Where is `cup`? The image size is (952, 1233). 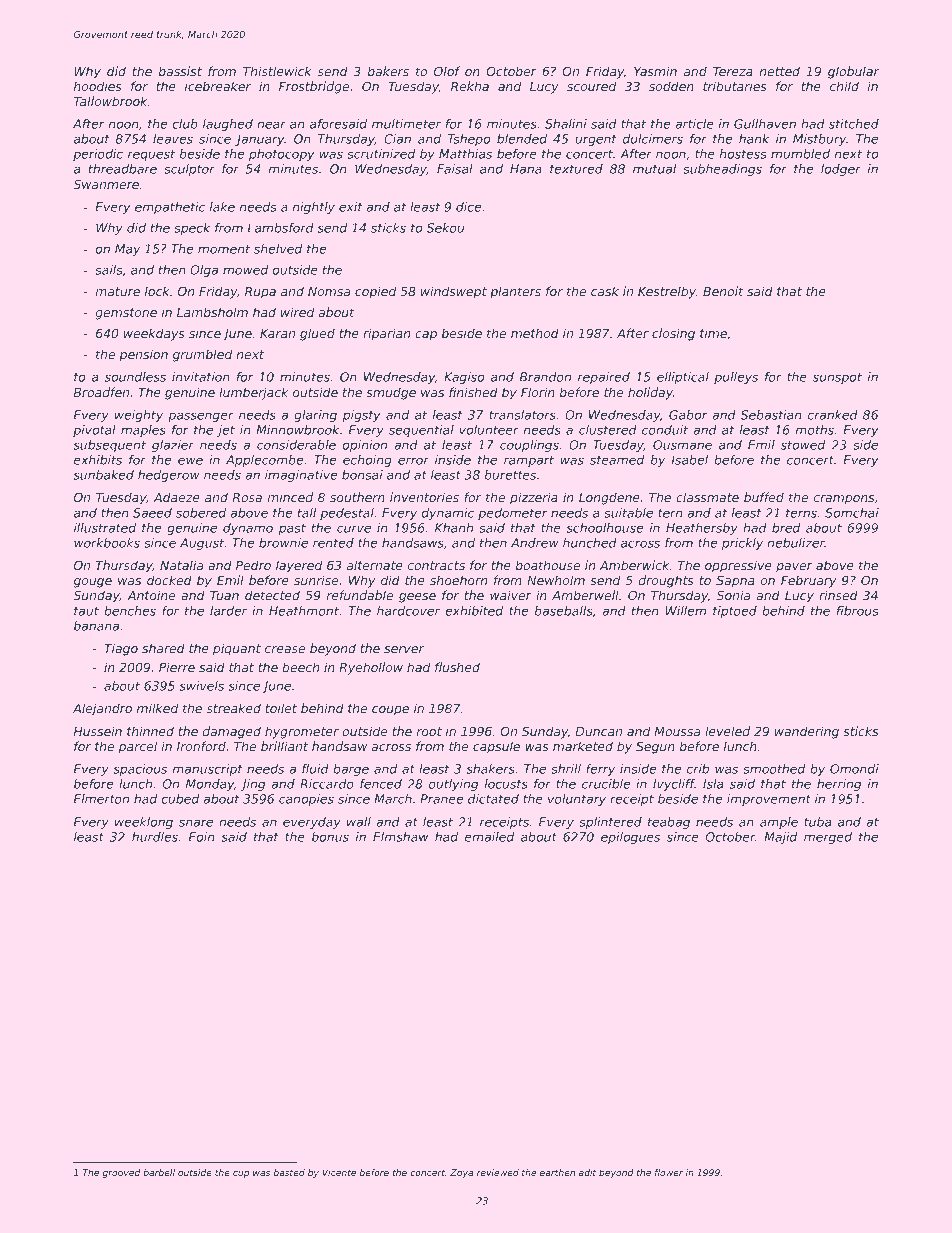 cup is located at coordinates (241, 1174).
